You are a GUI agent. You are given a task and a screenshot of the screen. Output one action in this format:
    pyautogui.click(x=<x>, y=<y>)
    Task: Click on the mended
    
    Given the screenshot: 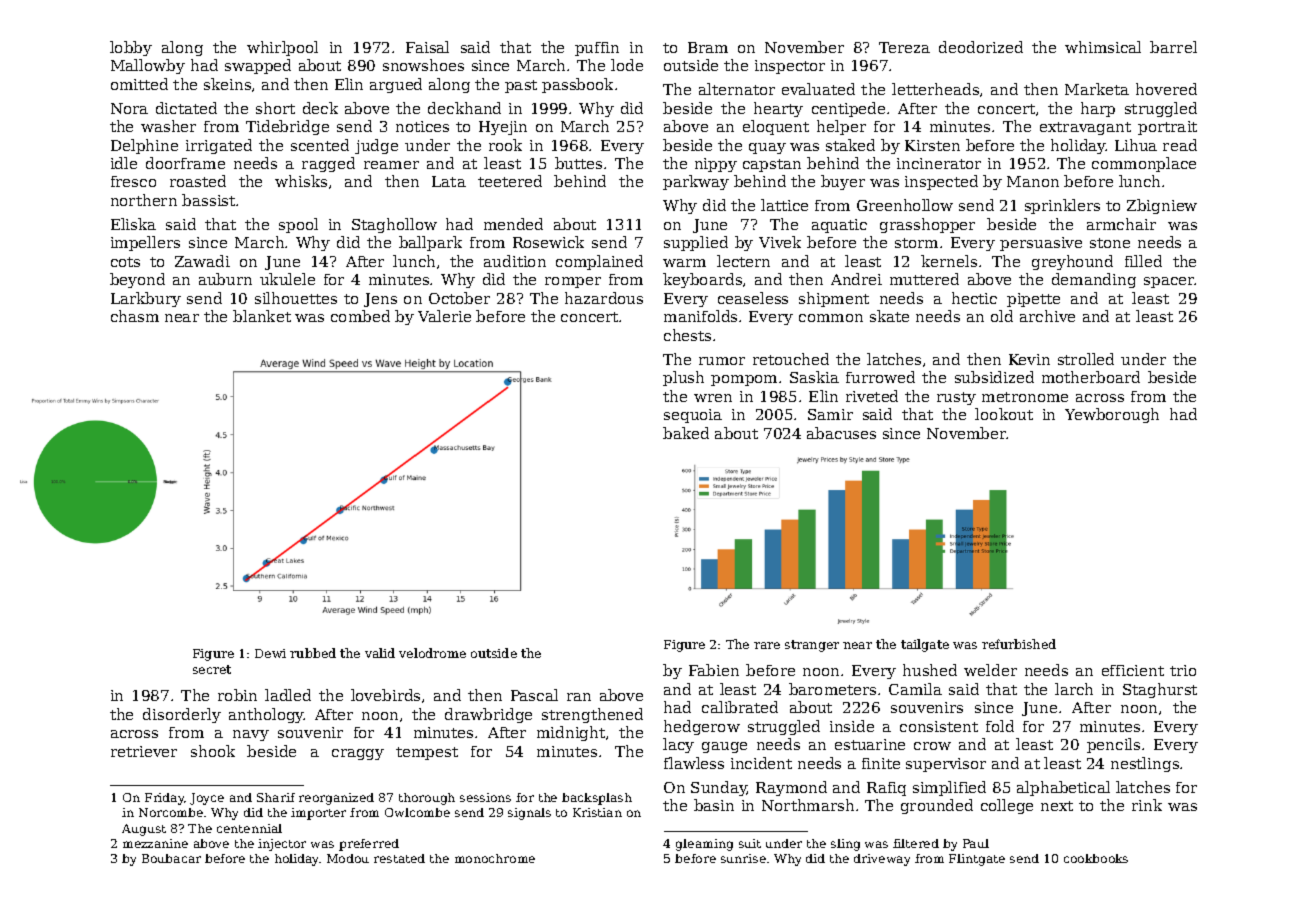 What is the action you would take?
    pyautogui.click(x=513, y=224)
